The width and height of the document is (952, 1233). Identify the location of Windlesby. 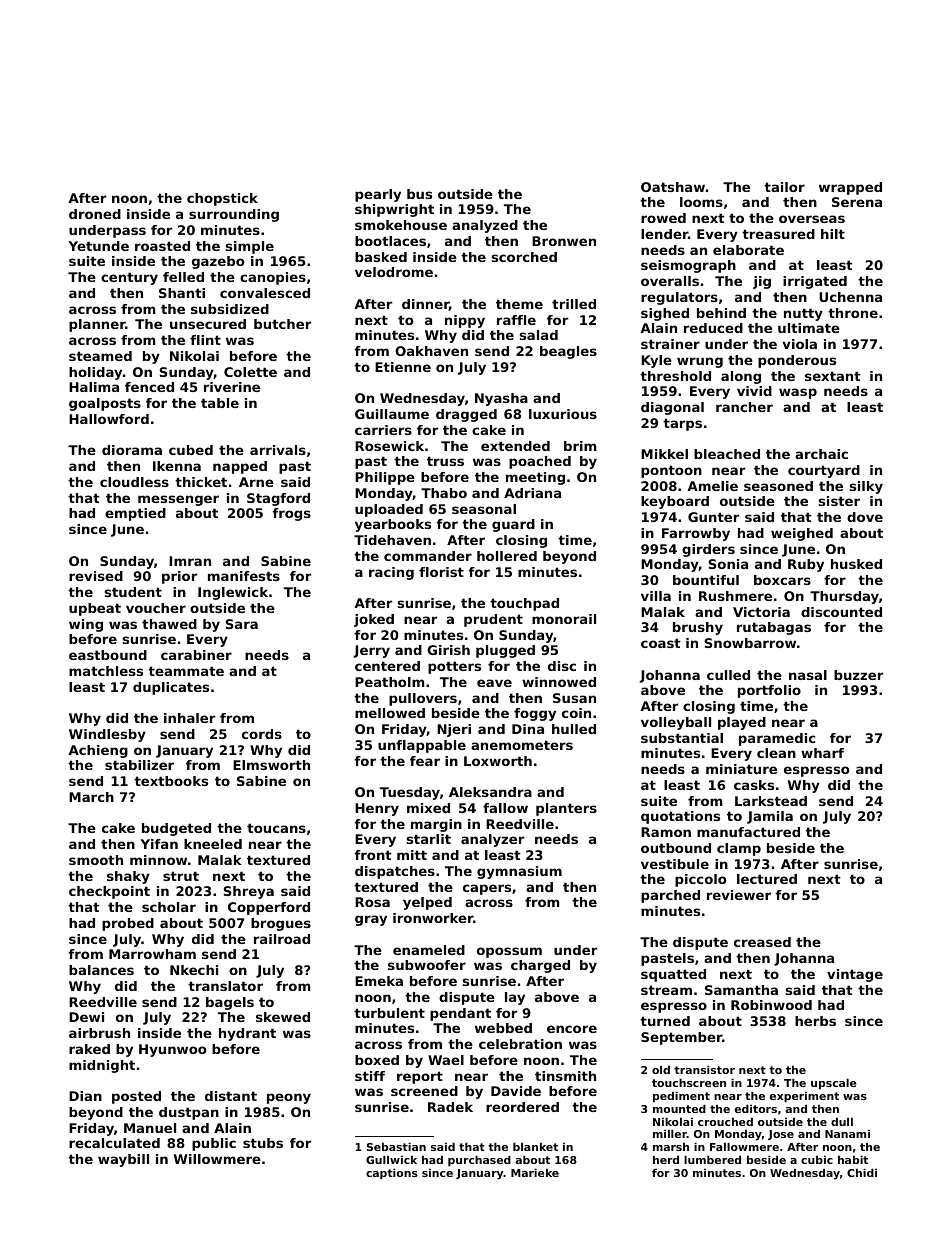
(107, 735).
